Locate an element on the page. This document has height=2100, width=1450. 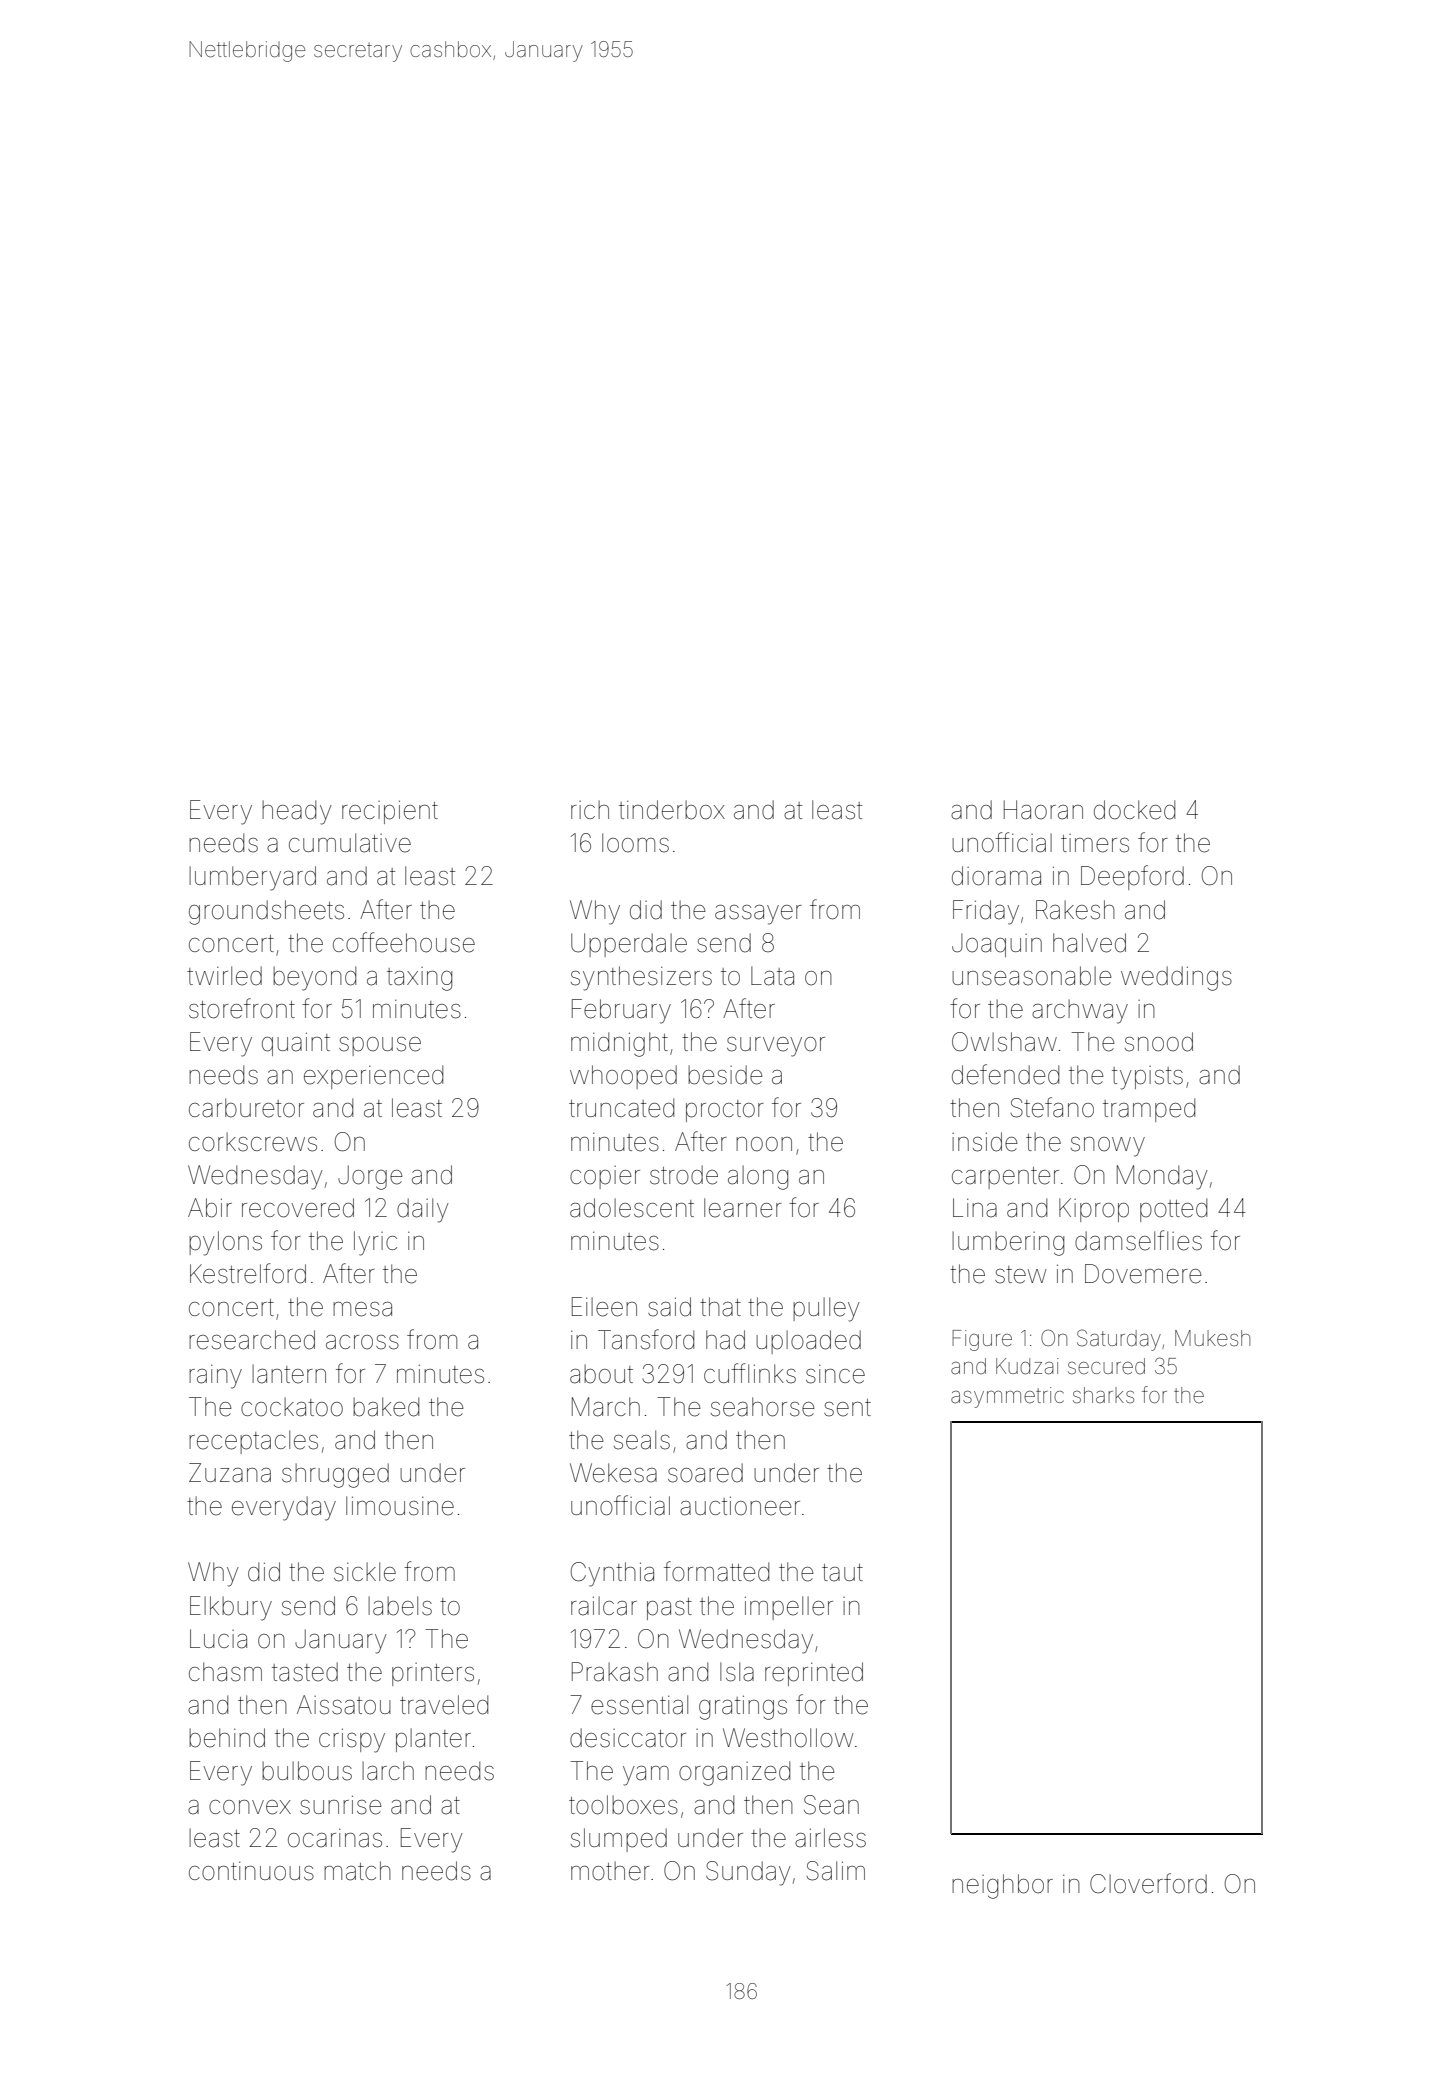
snood is located at coordinates (1159, 1042).
